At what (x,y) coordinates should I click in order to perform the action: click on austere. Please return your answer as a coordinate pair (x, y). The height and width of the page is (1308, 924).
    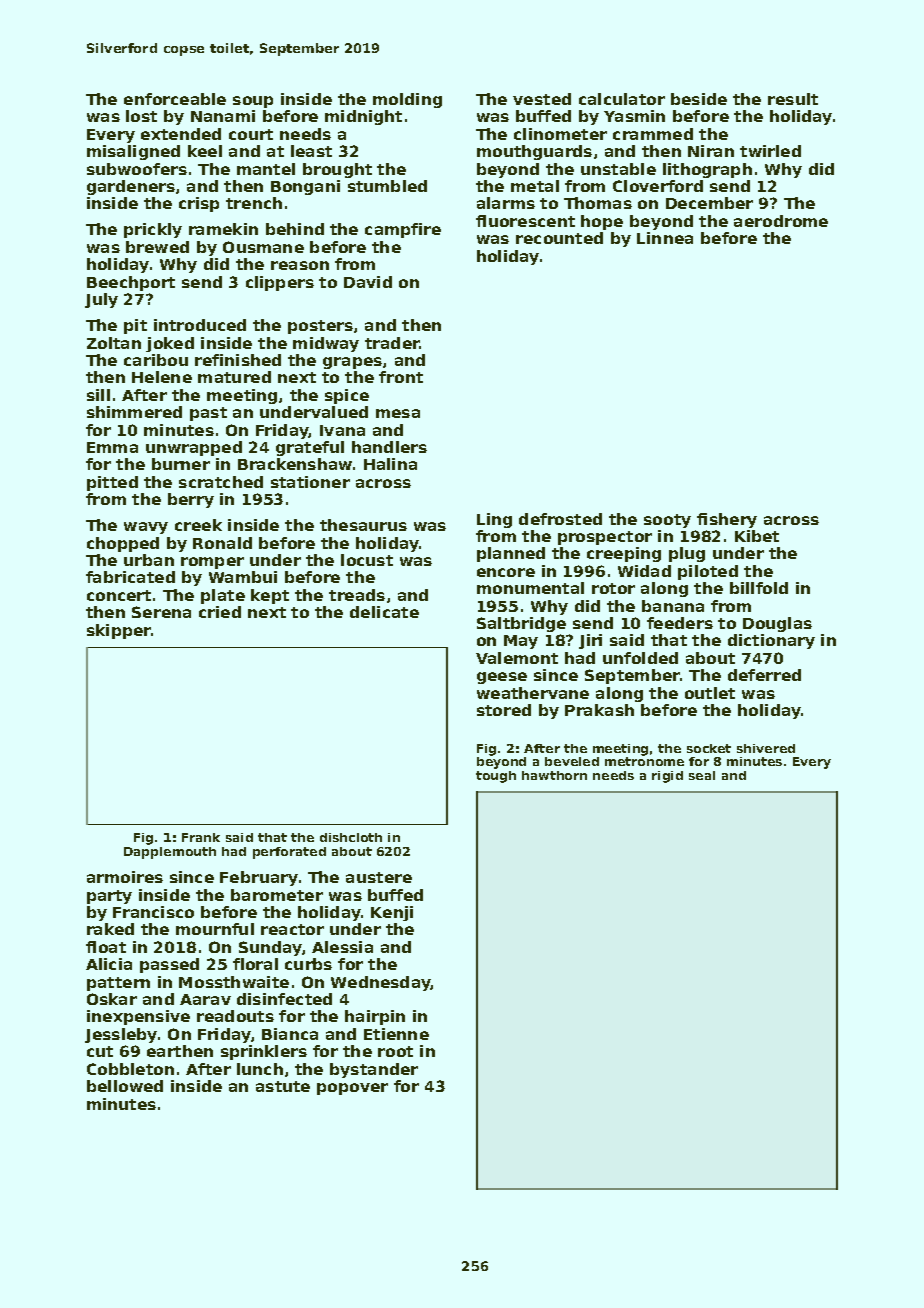
    Looking at the image, I should click on (379, 877).
